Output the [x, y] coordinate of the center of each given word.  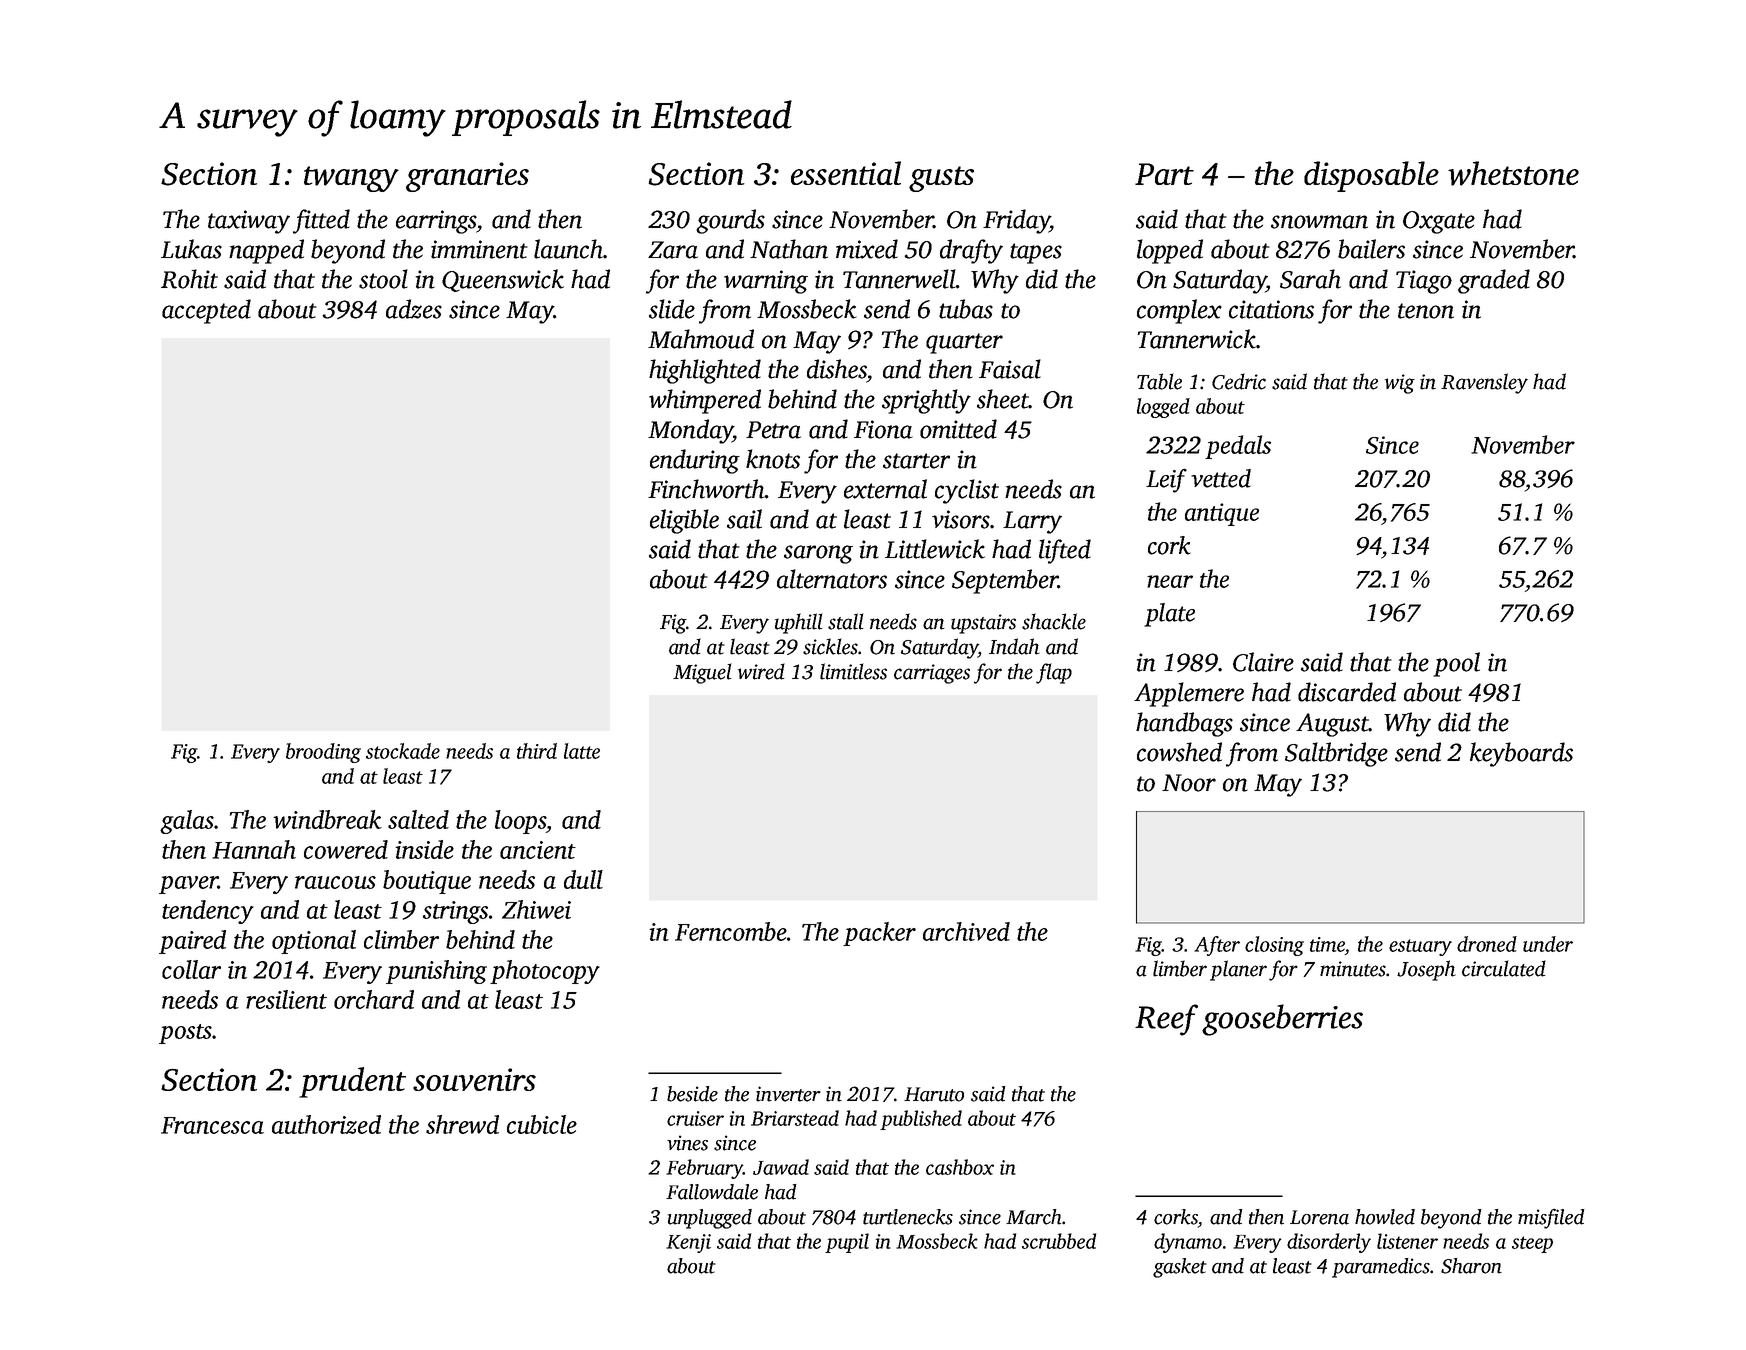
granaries [467, 177]
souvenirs [474, 1079]
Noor [1189, 783]
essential [846, 173]
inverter [788, 1094]
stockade [403, 751]
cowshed [1179, 752]
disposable [1371, 176]
